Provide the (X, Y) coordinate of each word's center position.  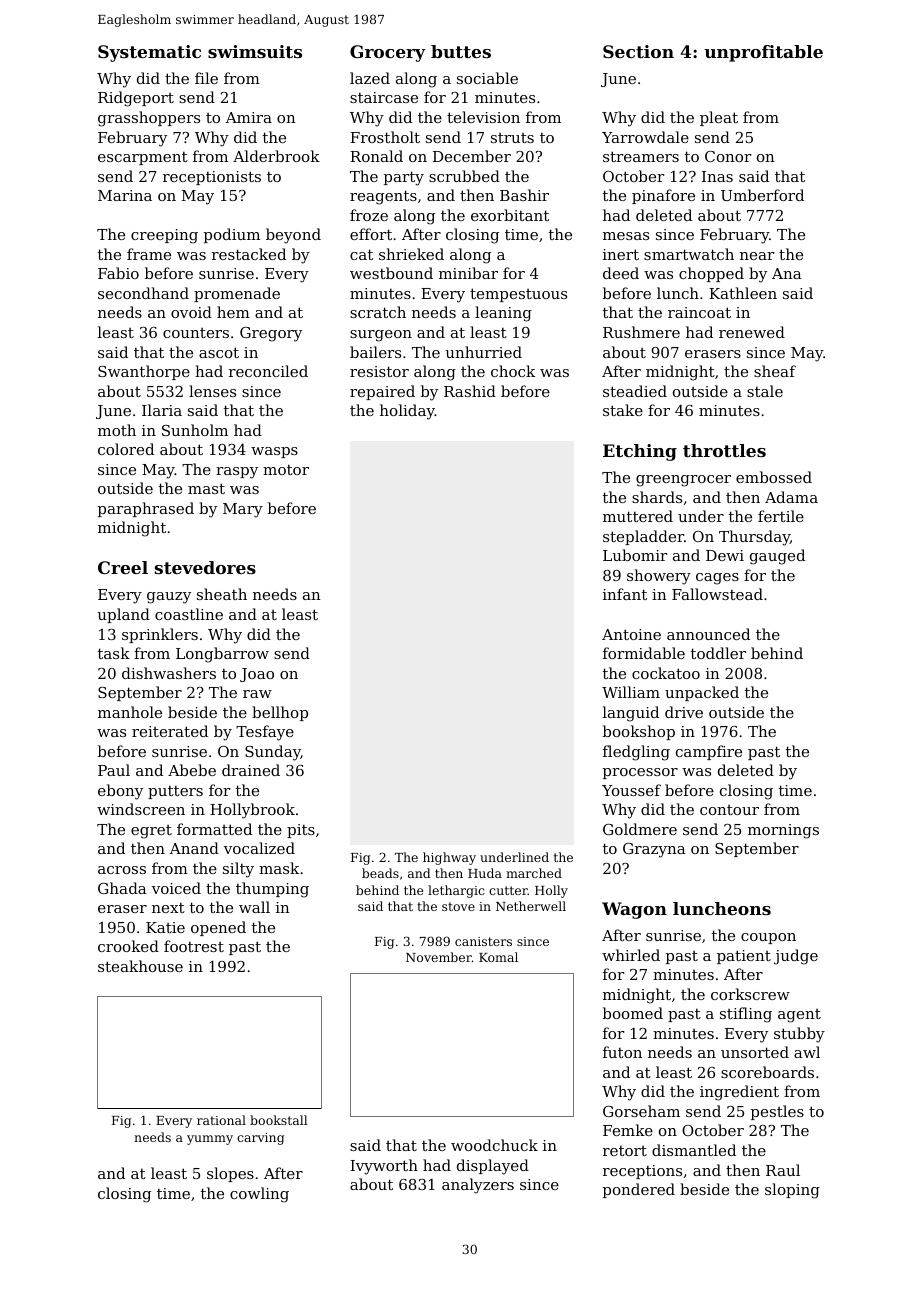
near (757, 256)
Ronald (376, 156)
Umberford (762, 195)
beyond (293, 236)
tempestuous (518, 295)
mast (206, 488)
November (439, 957)
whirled (631, 955)
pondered (639, 1190)
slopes (230, 1174)
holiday (407, 412)
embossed (774, 477)
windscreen (141, 809)
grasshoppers (149, 119)
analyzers (478, 1186)
